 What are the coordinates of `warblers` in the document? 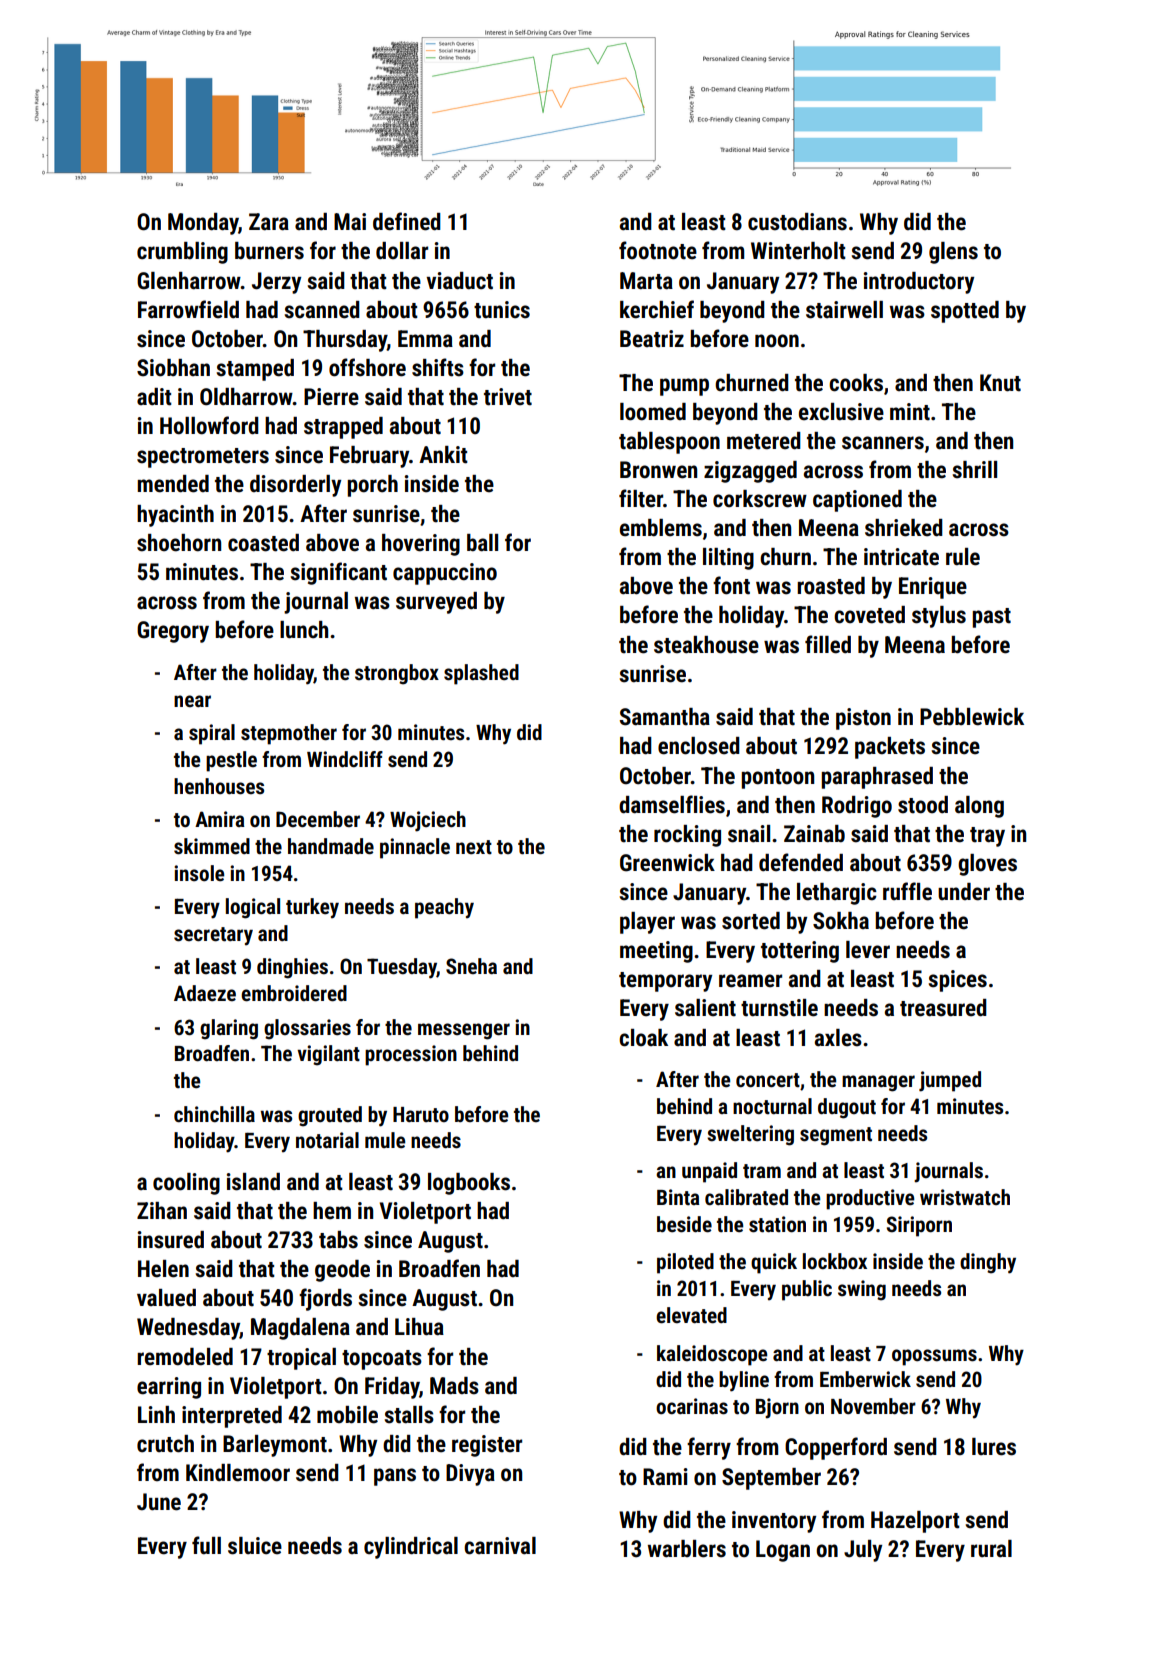 It's located at (687, 1549).
